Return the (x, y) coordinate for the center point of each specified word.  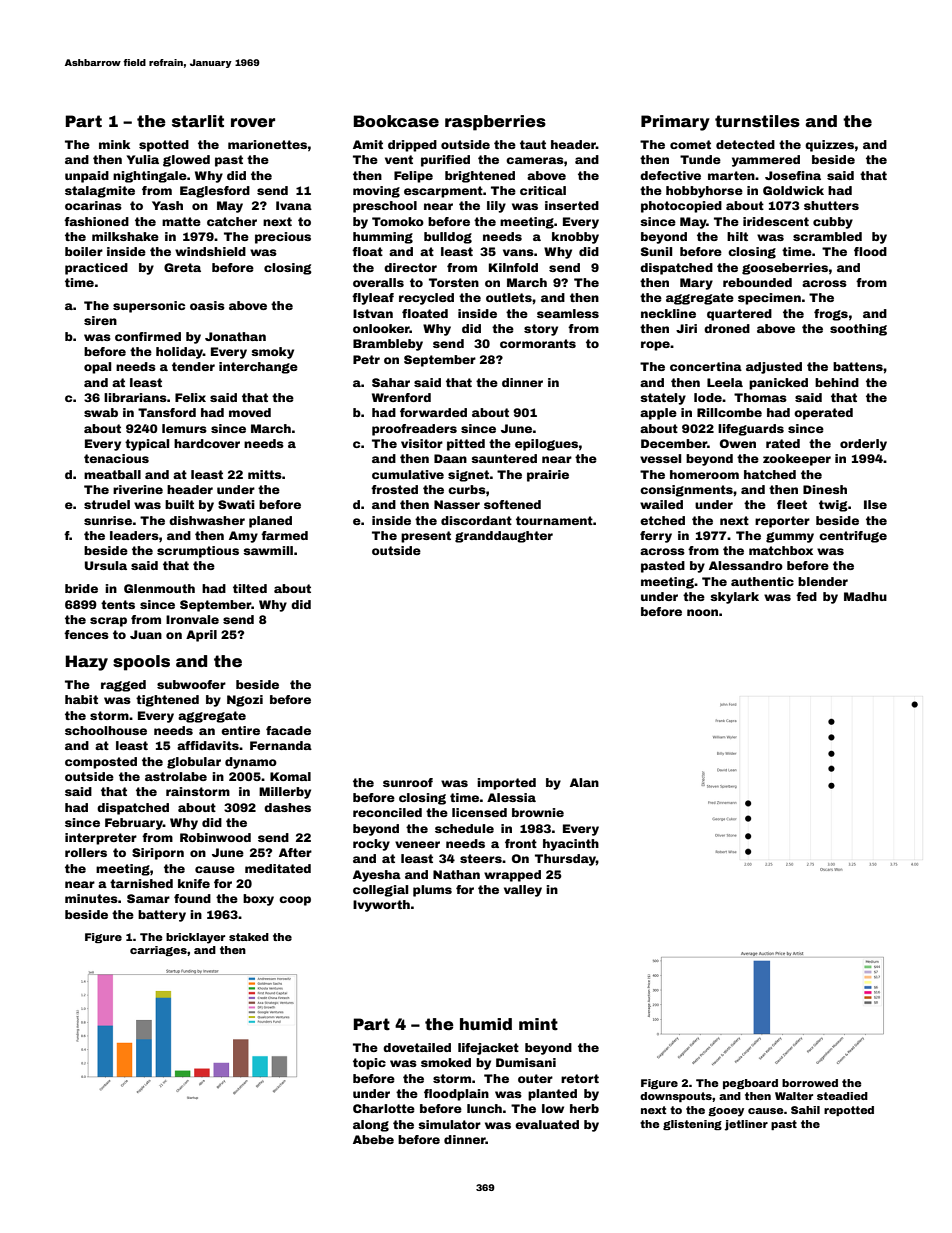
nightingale (150, 177)
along (371, 1126)
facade (288, 730)
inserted (572, 205)
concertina (706, 366)
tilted (250, 588)
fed (806, 596)
